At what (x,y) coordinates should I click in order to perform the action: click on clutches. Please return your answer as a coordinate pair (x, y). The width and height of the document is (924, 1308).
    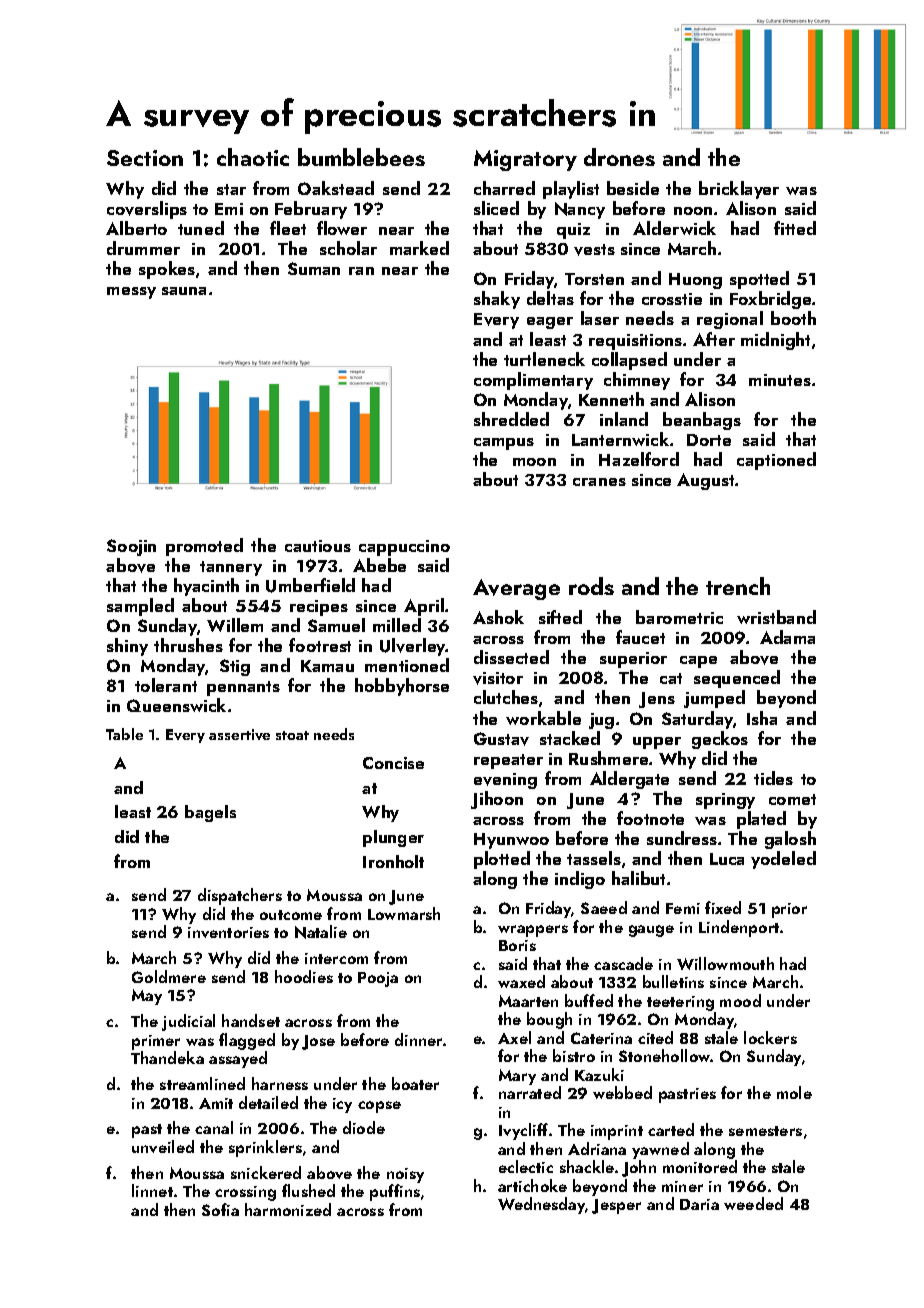
    Looking at the image, I should click on (506, 697).
